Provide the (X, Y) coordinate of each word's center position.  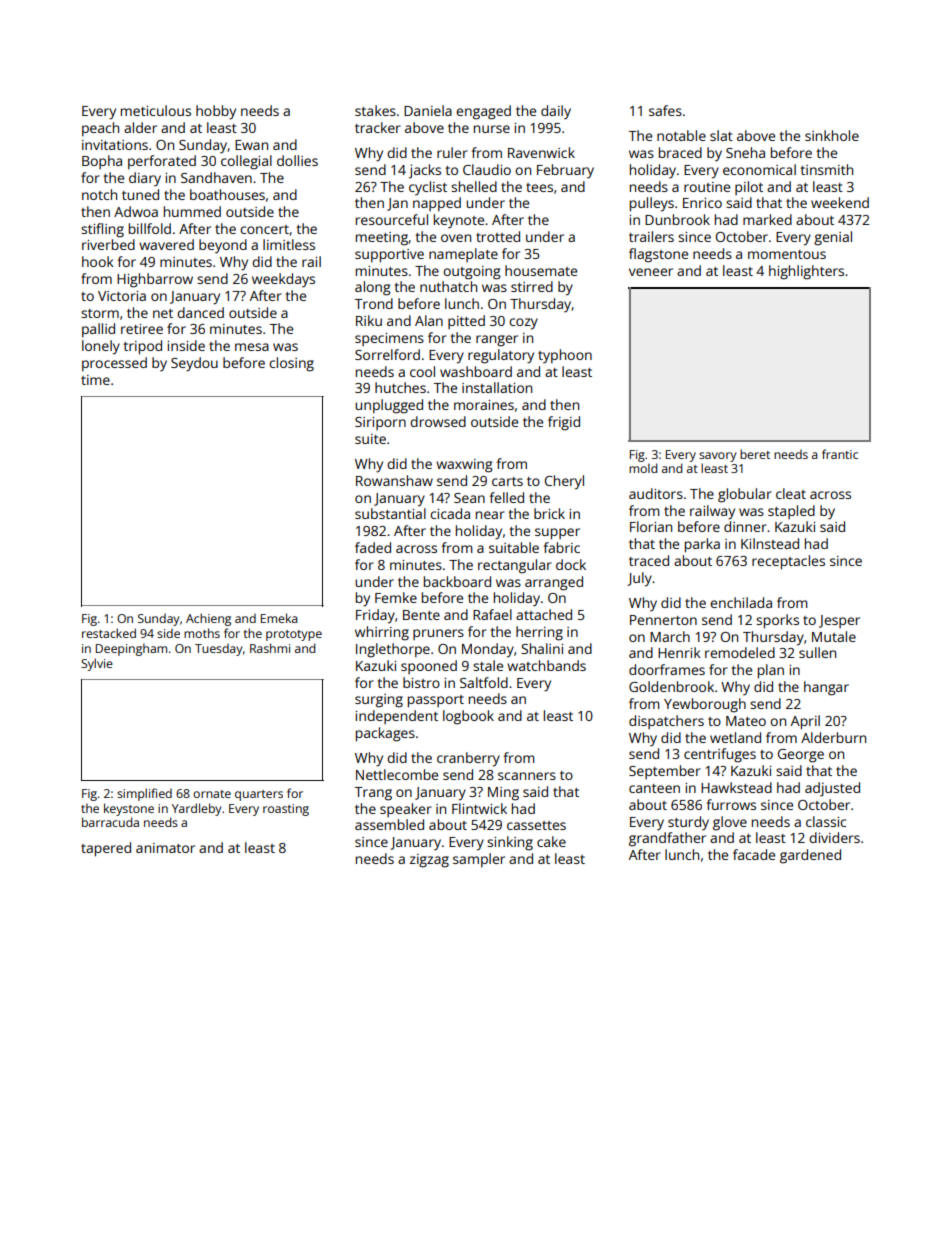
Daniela (428, 110)
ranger (497, 341)
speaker (406, 810)
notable (681, 135)
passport (436, 701)
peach (100, 129)
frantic (840, 454)
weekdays (283, 280)
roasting (286, 810)
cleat (791, 493)
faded (373, 547)
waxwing (464, 466)
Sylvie (97, 664)
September (665, 772)
